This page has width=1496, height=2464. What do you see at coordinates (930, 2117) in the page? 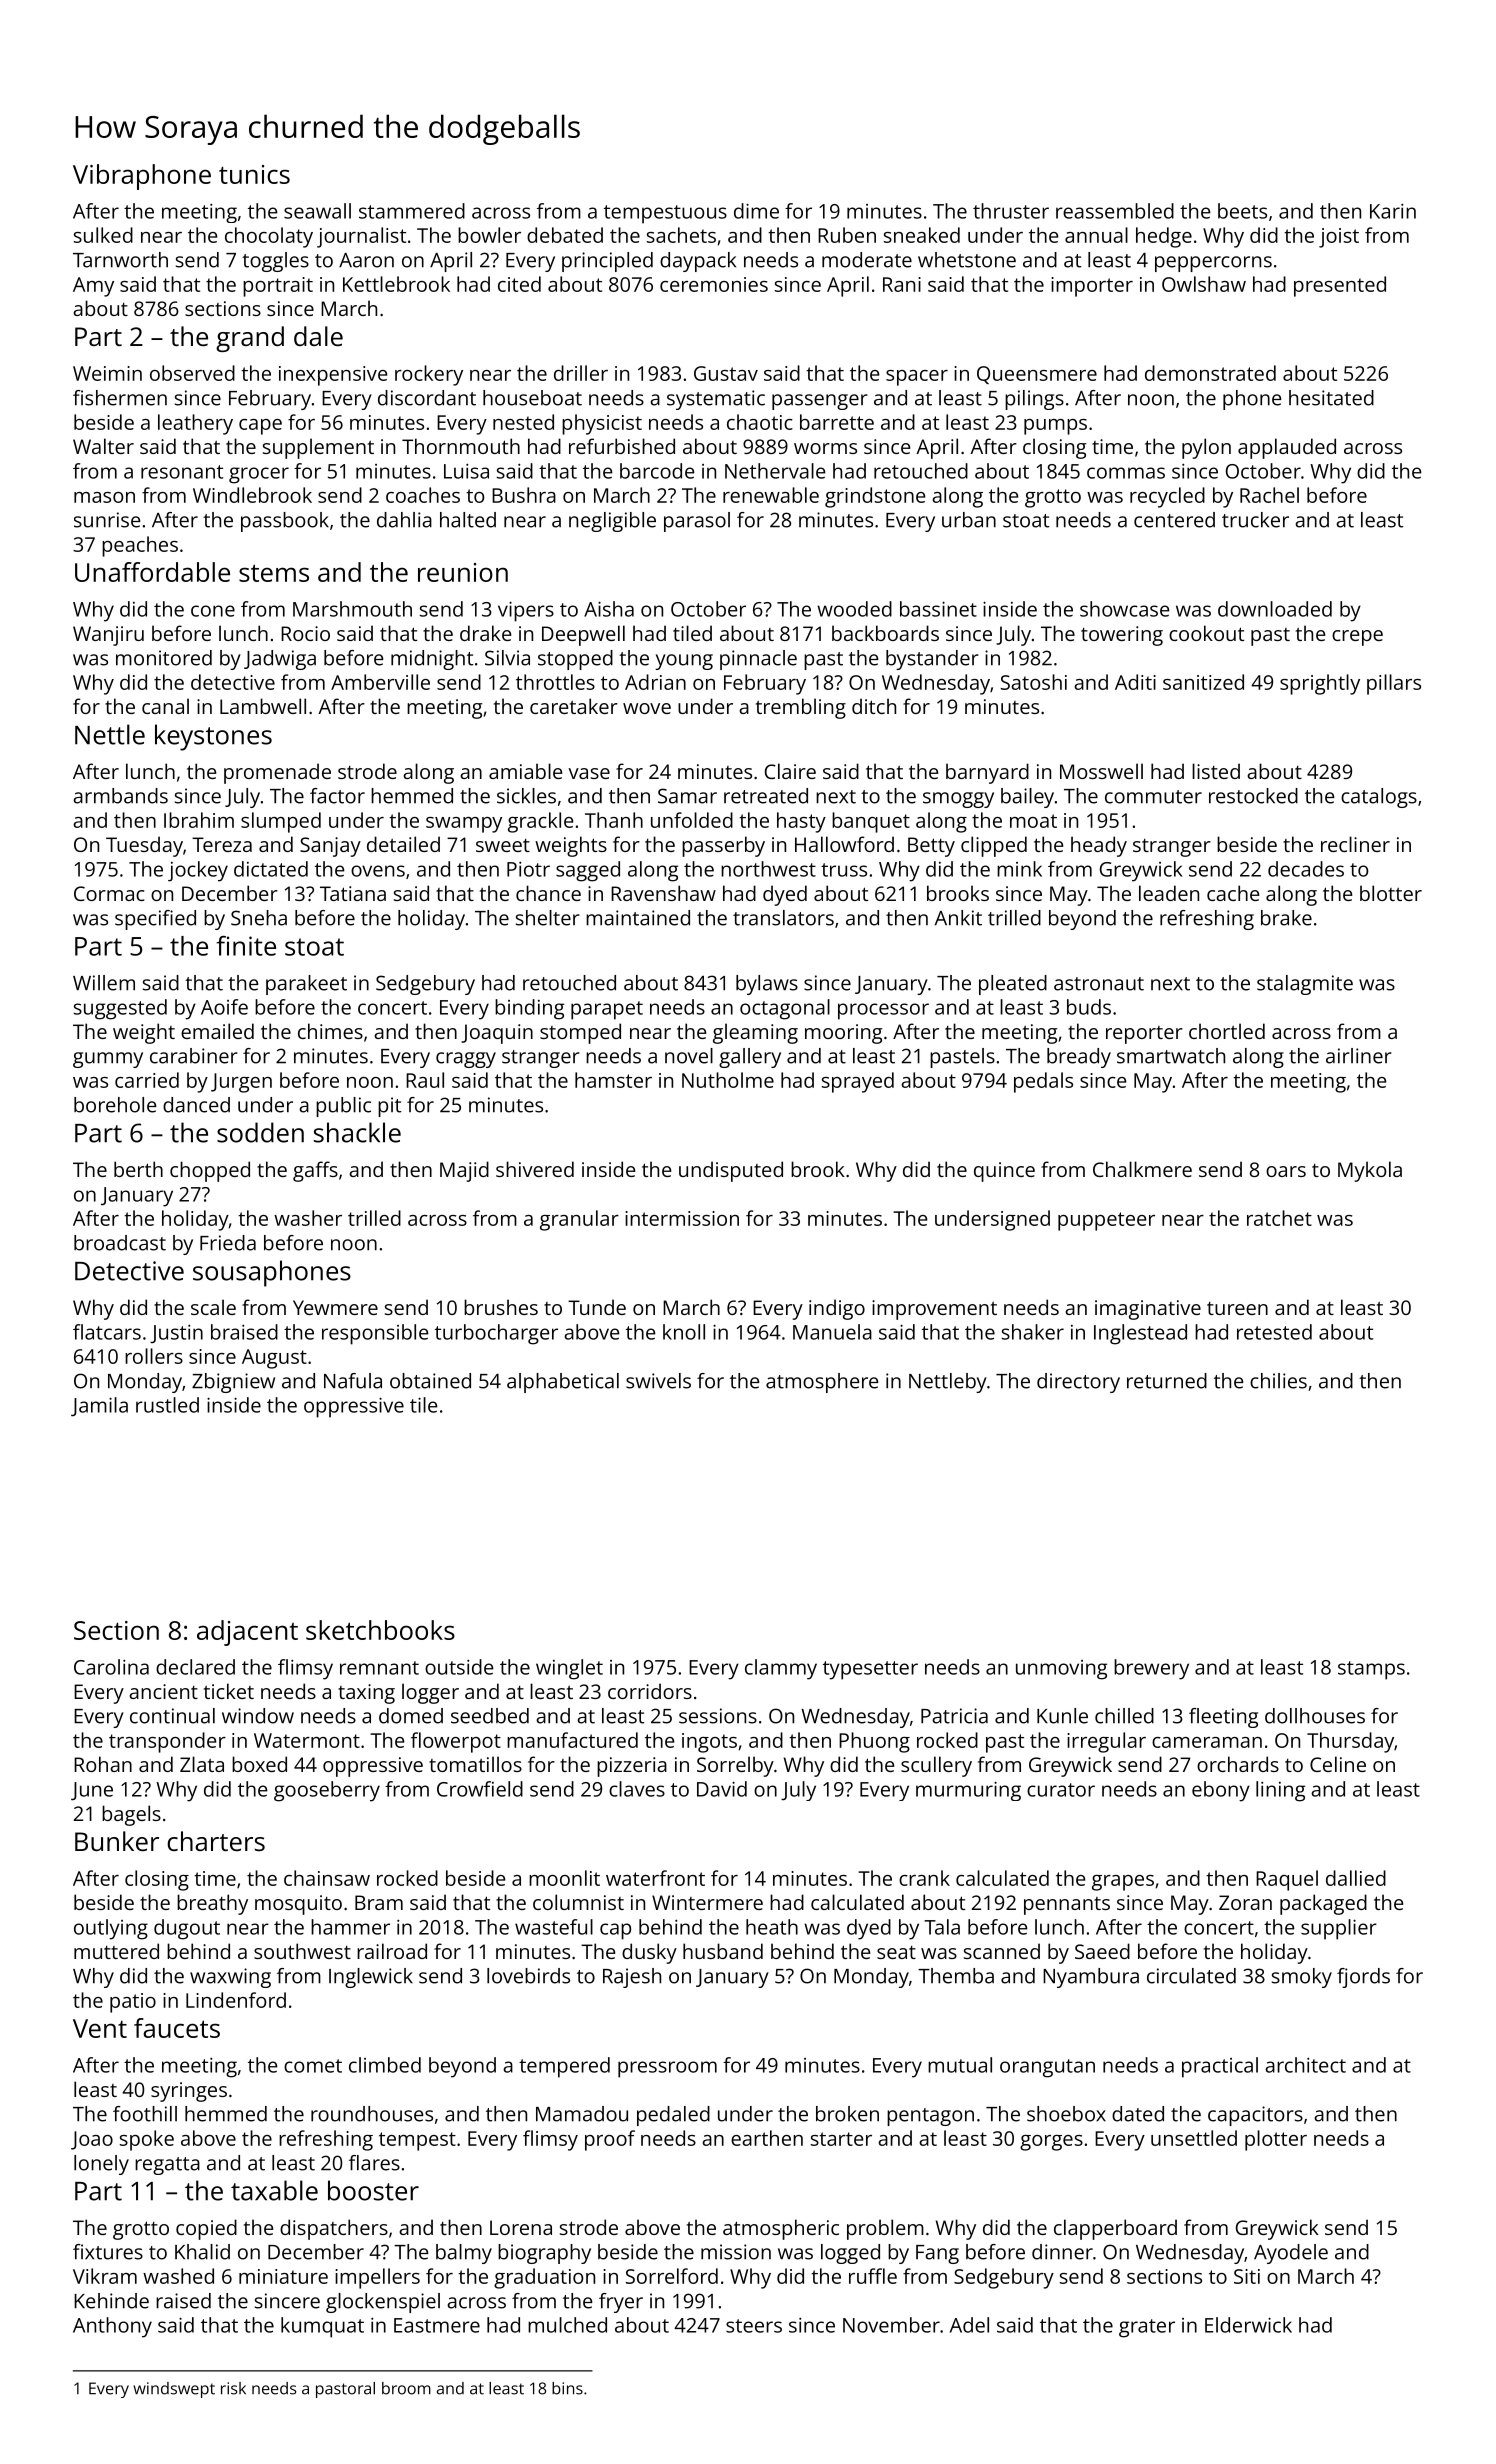
I see `pentagon` at bounding box center [930, 2117].
